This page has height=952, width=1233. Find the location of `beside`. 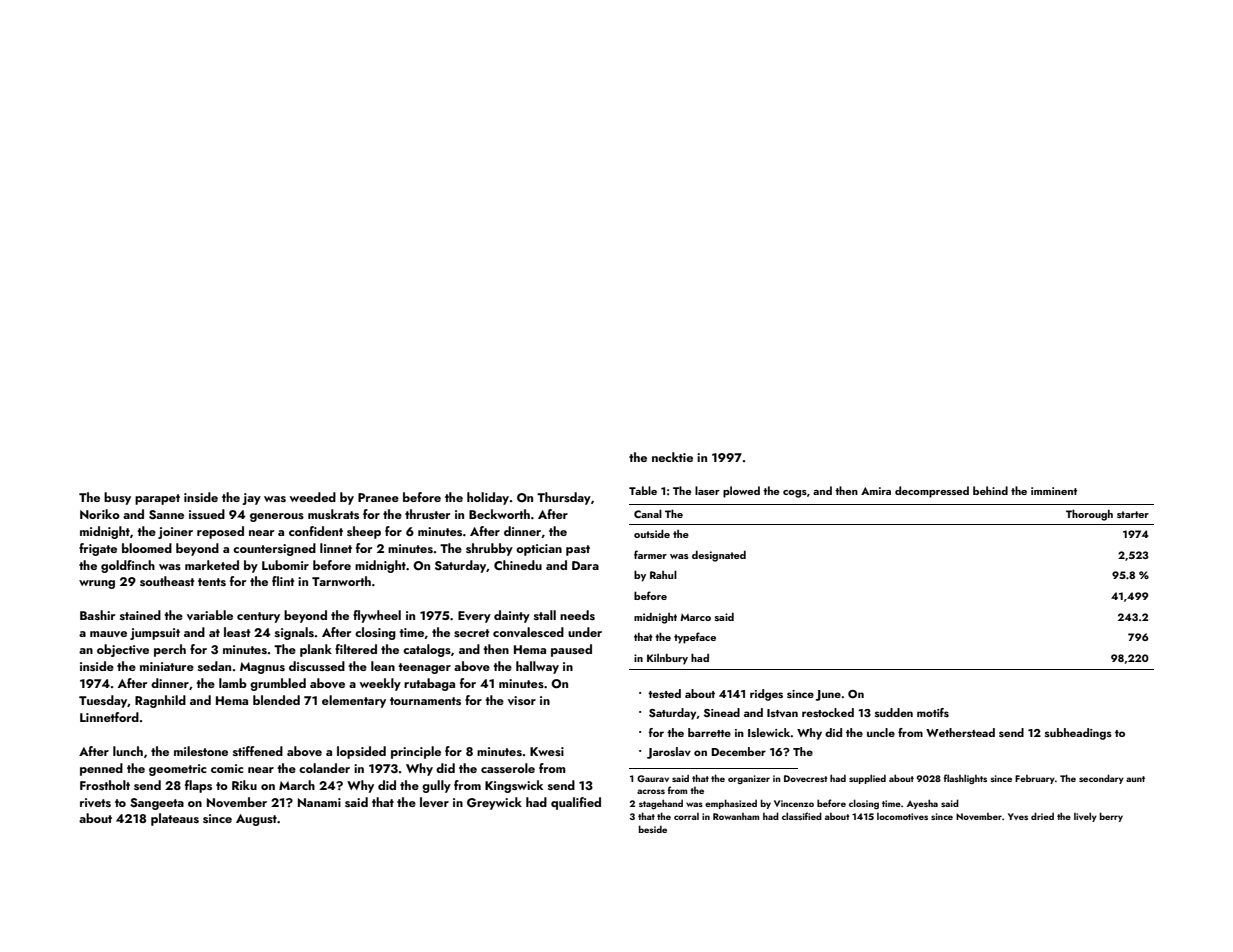

beside is located at coordinates (653, 829).
